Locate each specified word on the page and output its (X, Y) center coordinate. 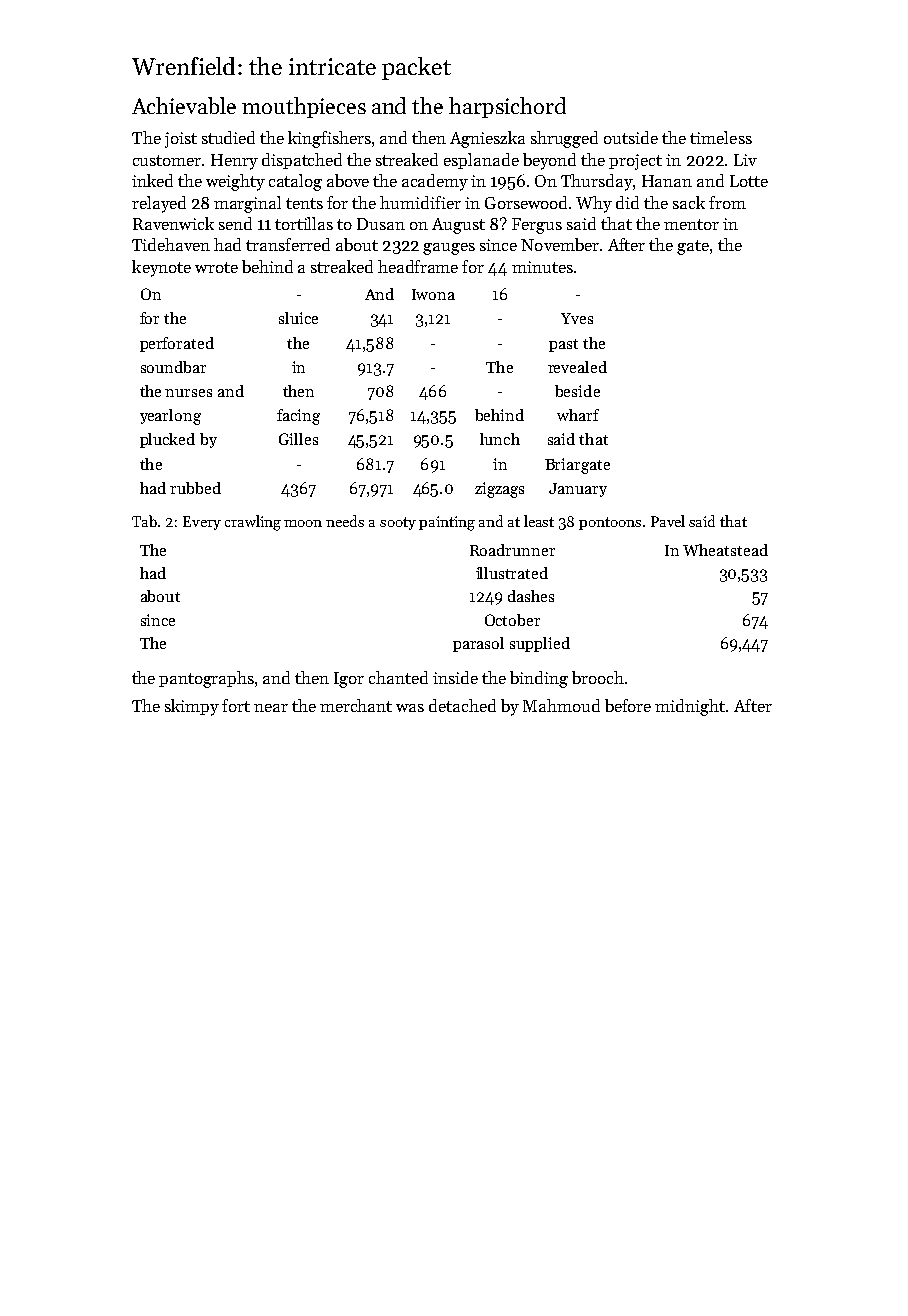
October (512, 620)
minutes (542, 267)
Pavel (668, 521)
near (271, 708)
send (235, 223)
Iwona (433, 294)
